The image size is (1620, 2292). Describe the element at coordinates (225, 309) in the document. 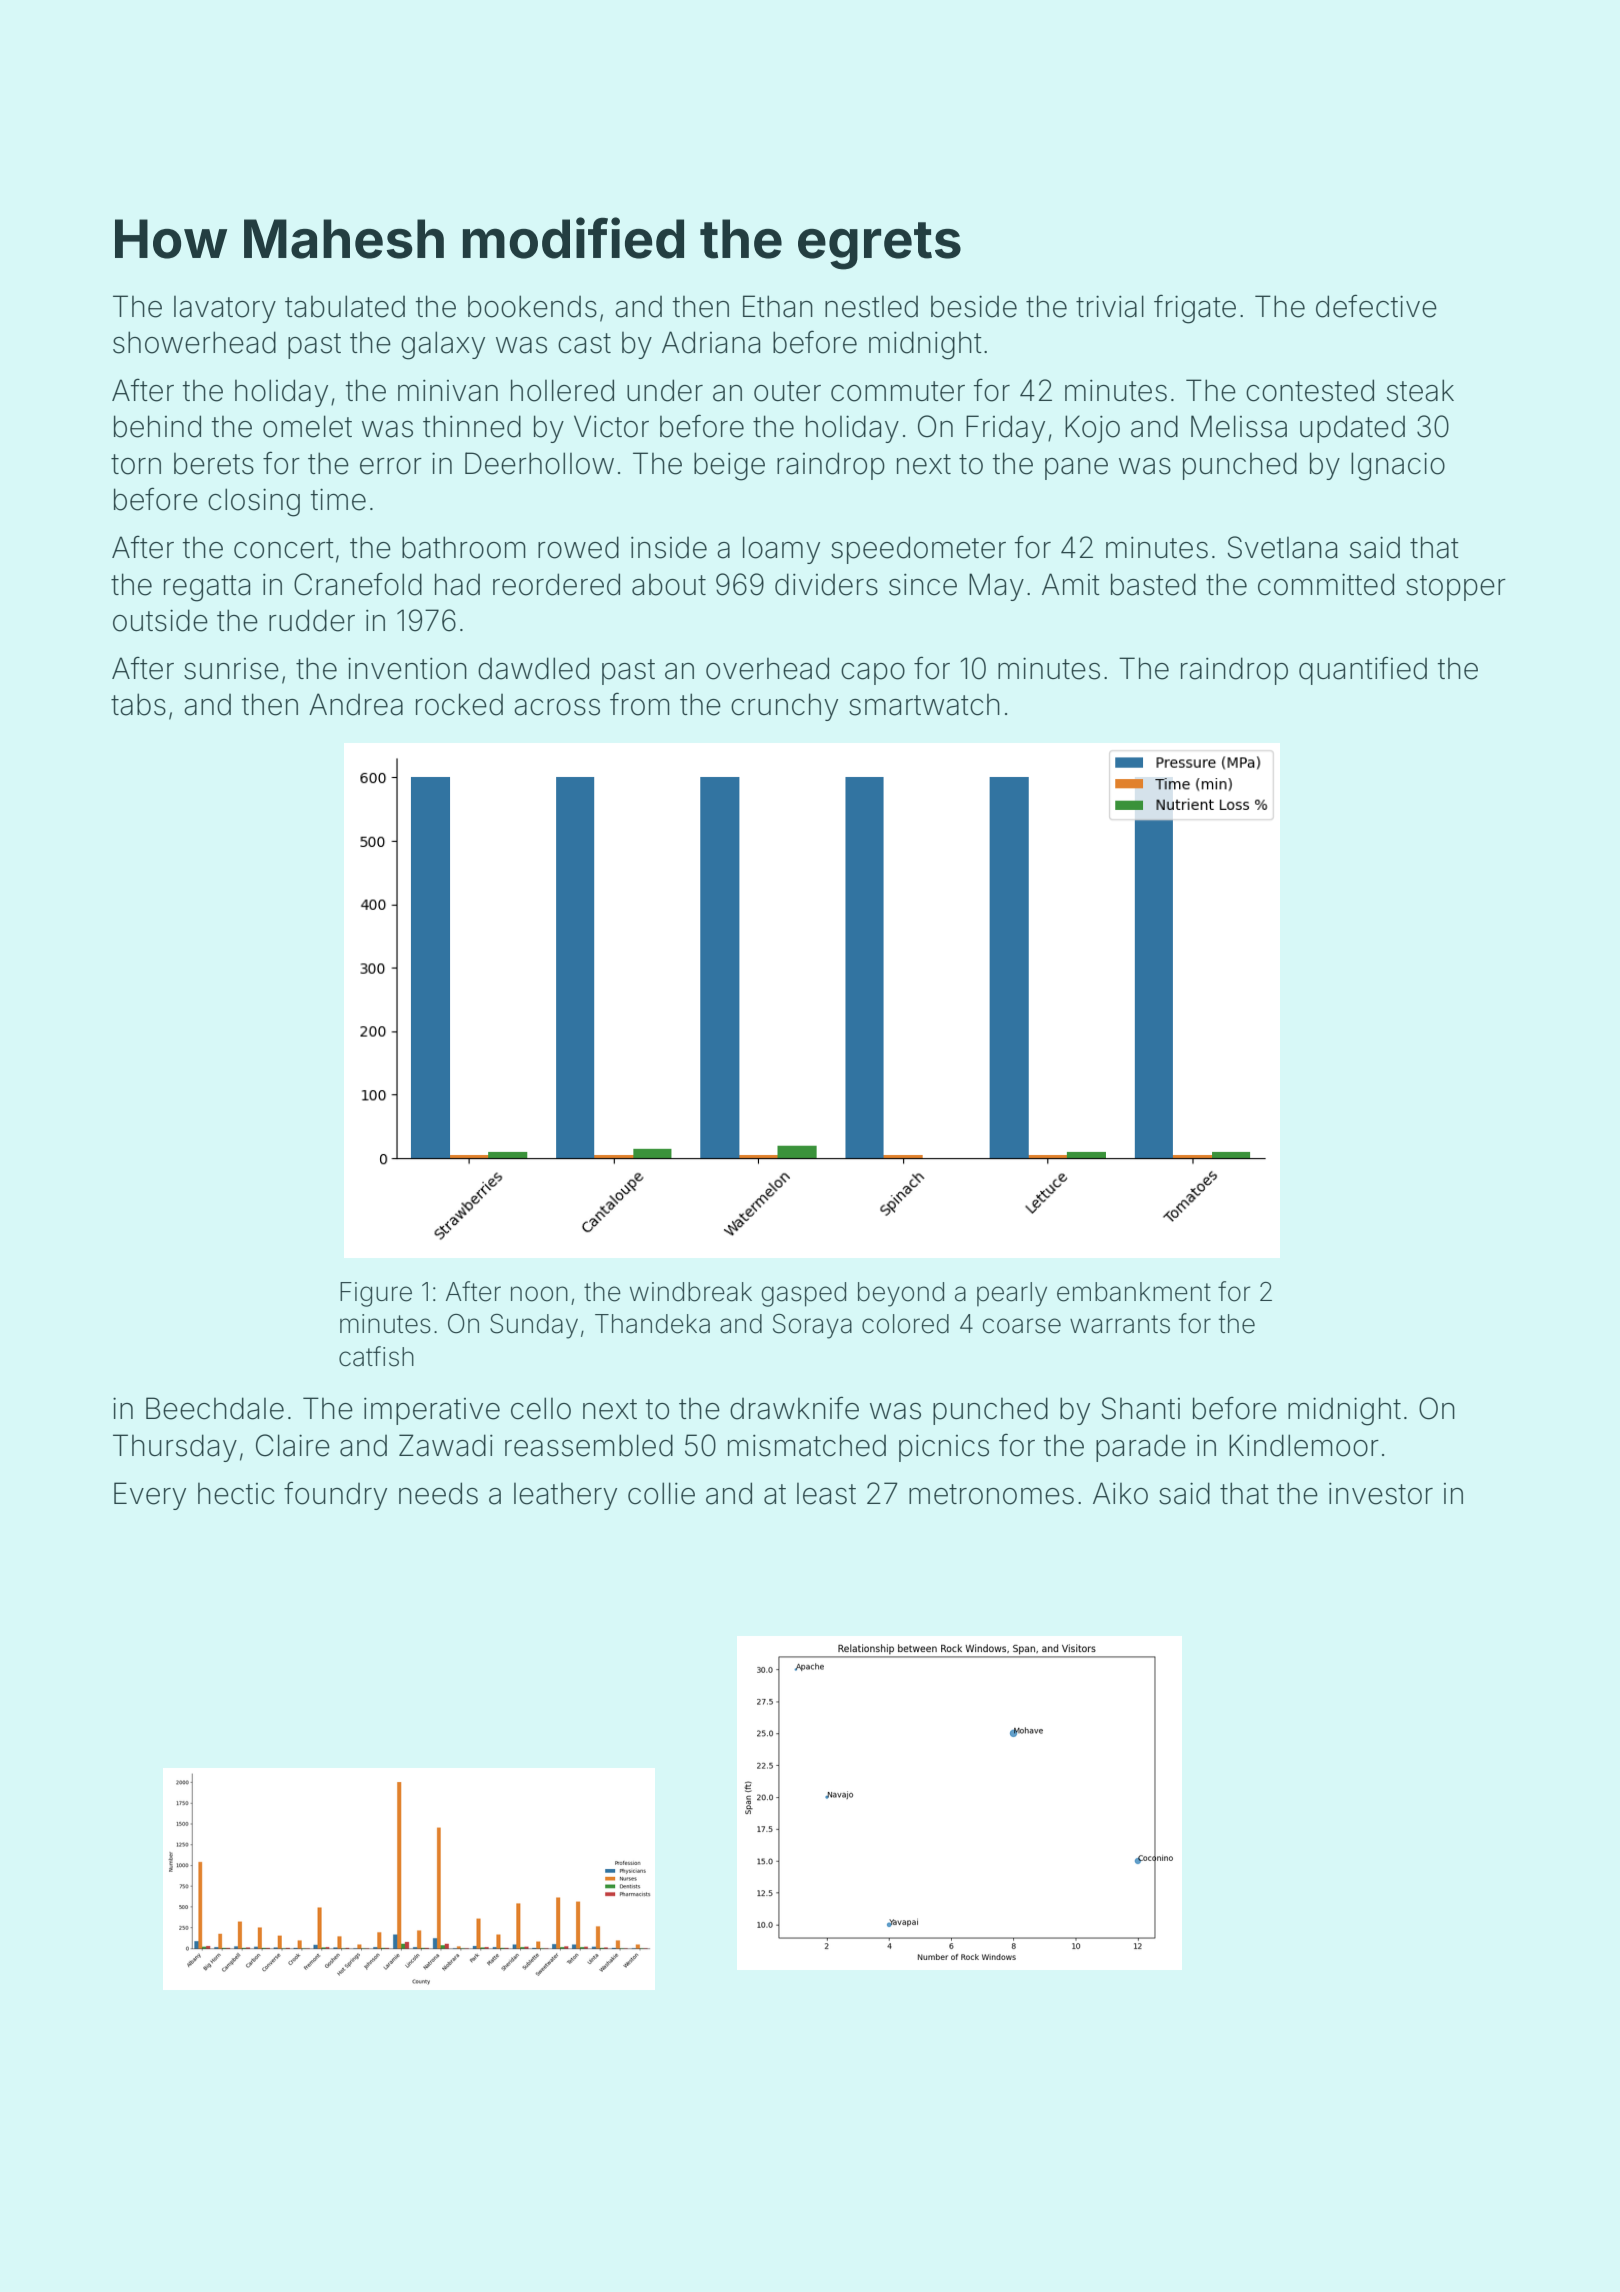

I see `lavatory` at that location.
